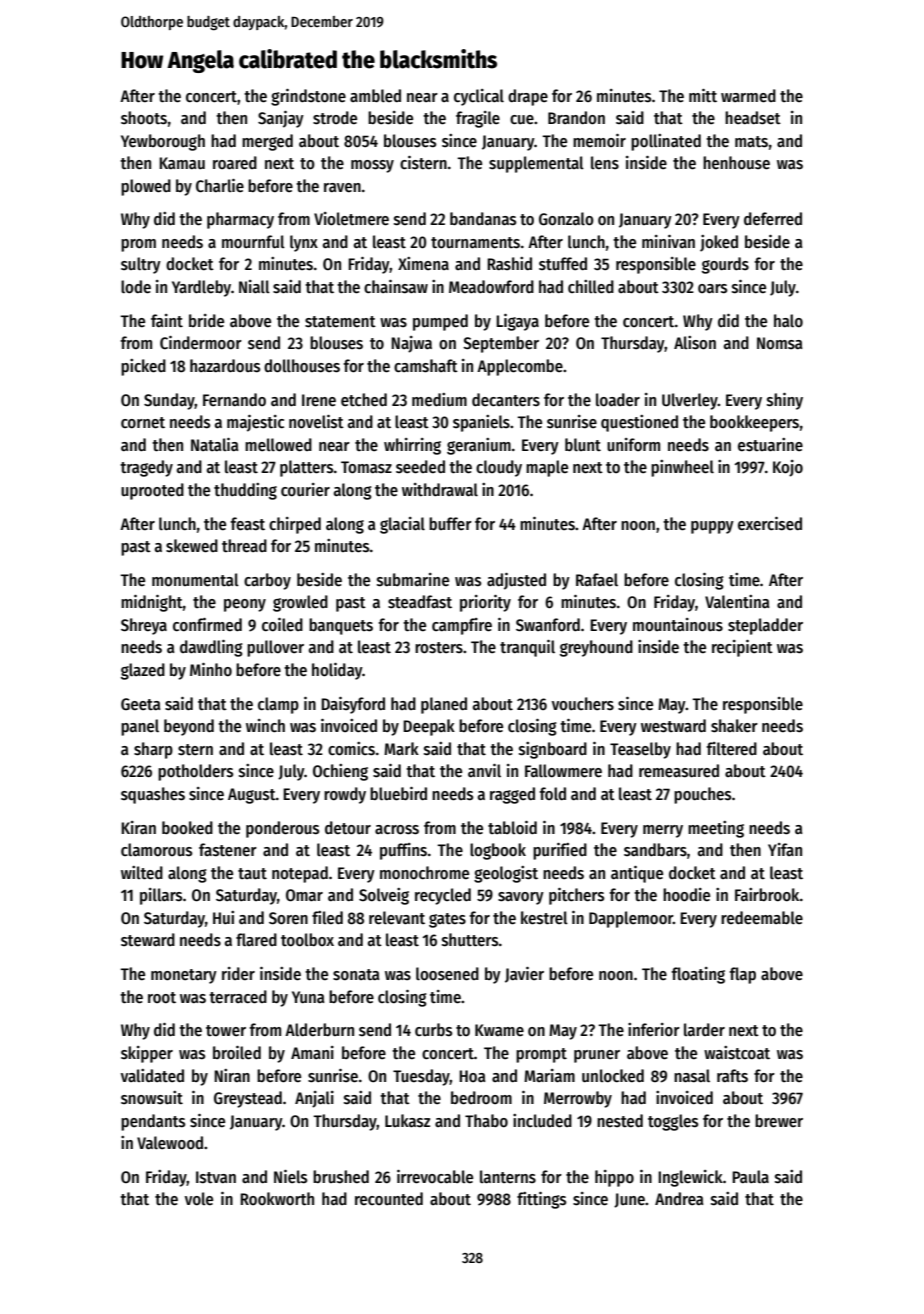 The image size is (924, 1314). What do you see at coordinates (527, 648) in the screenshot?
I see `tranquil` at bounding box center [527, 648].
